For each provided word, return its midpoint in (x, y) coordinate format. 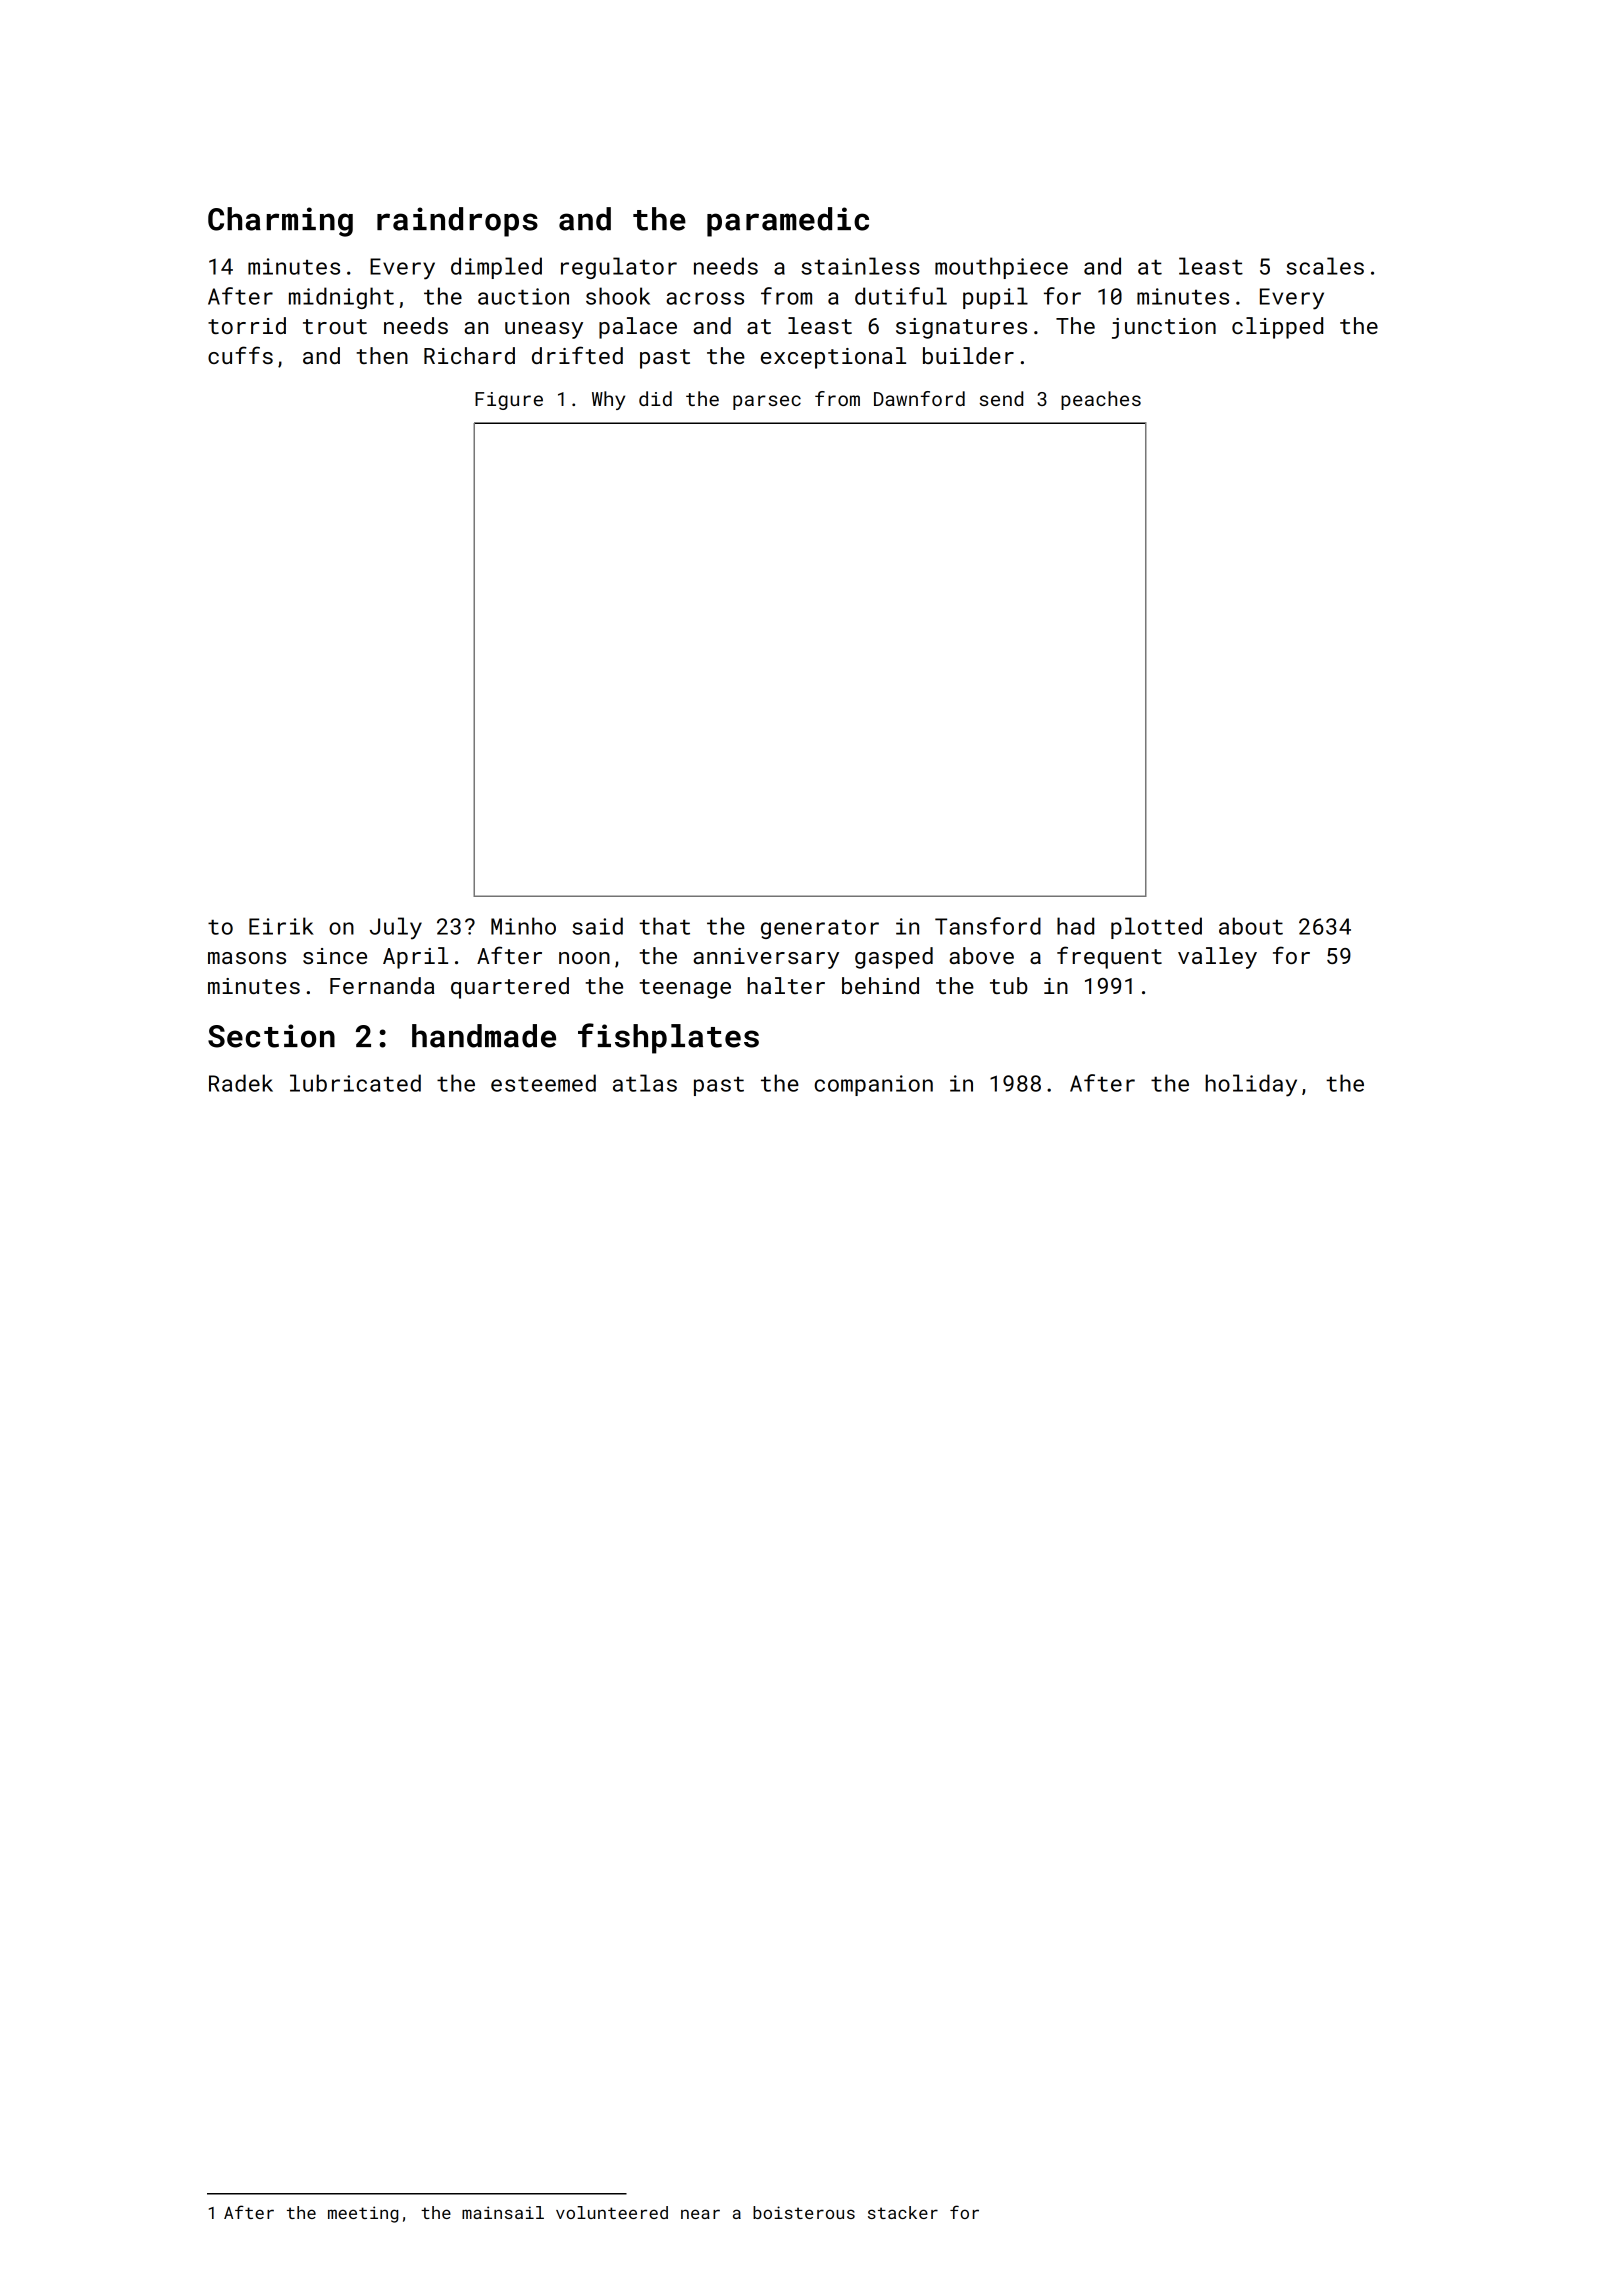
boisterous (804, 2212)
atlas (645, 1083)
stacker (903, 2212)
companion (873, 1085)
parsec (767, 402)
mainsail (503, 2212)
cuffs (240, 355)
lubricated (355, 1083)
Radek (241, 1083)
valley (1217, 958)
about (1251, 926)
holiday (1251, 1085)
